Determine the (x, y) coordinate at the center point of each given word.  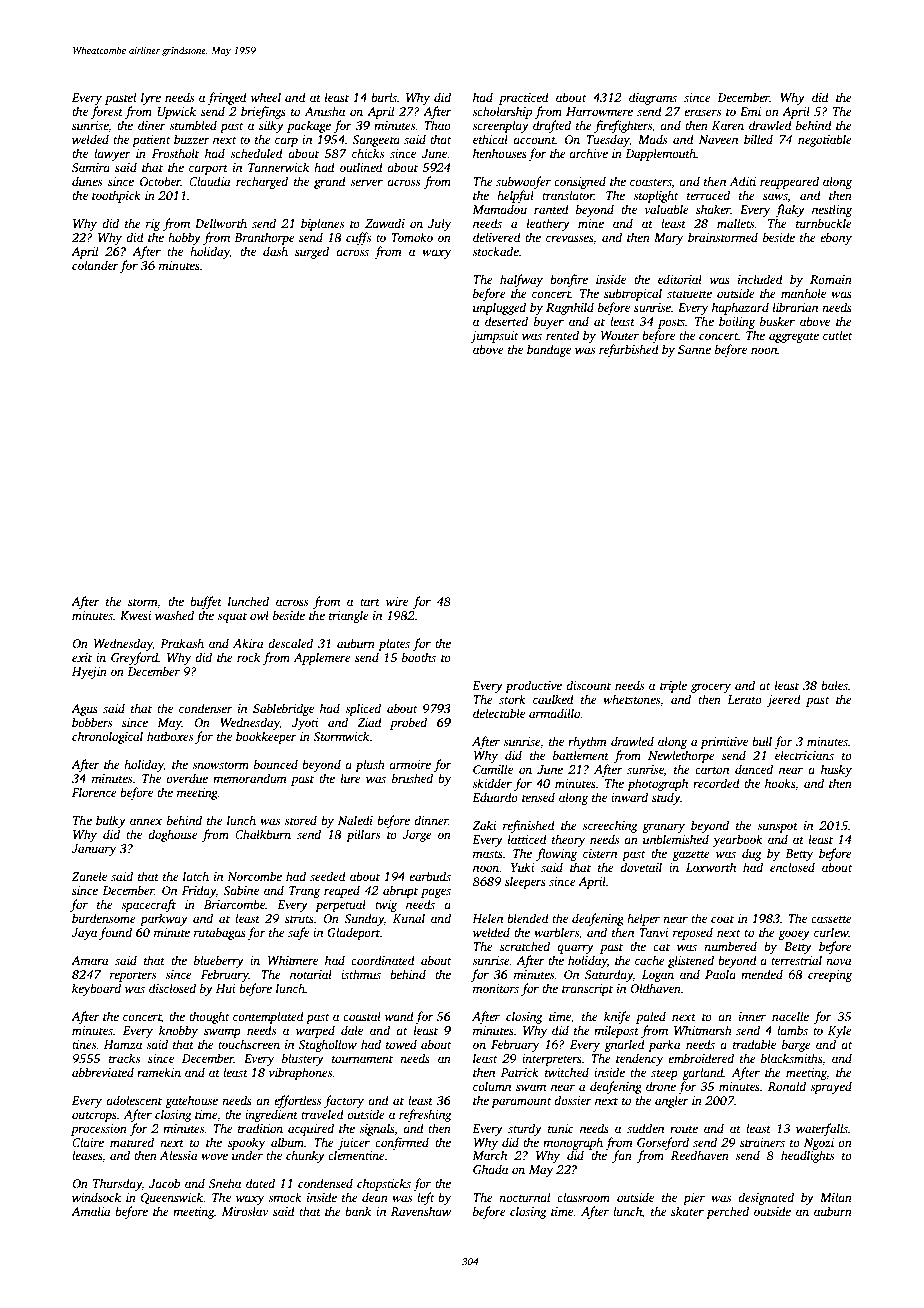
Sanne (694, 349)
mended (762, 974)
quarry (575, 949)
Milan (836, 1197)
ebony (836, 238)
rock (248, 657)
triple (673, 686)
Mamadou (499, 209)
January (93, 850)
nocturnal (524, 1197)
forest (107, 112)
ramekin (159, 1072)
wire (397, 601)
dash (275, 251)
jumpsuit (495, 337)
